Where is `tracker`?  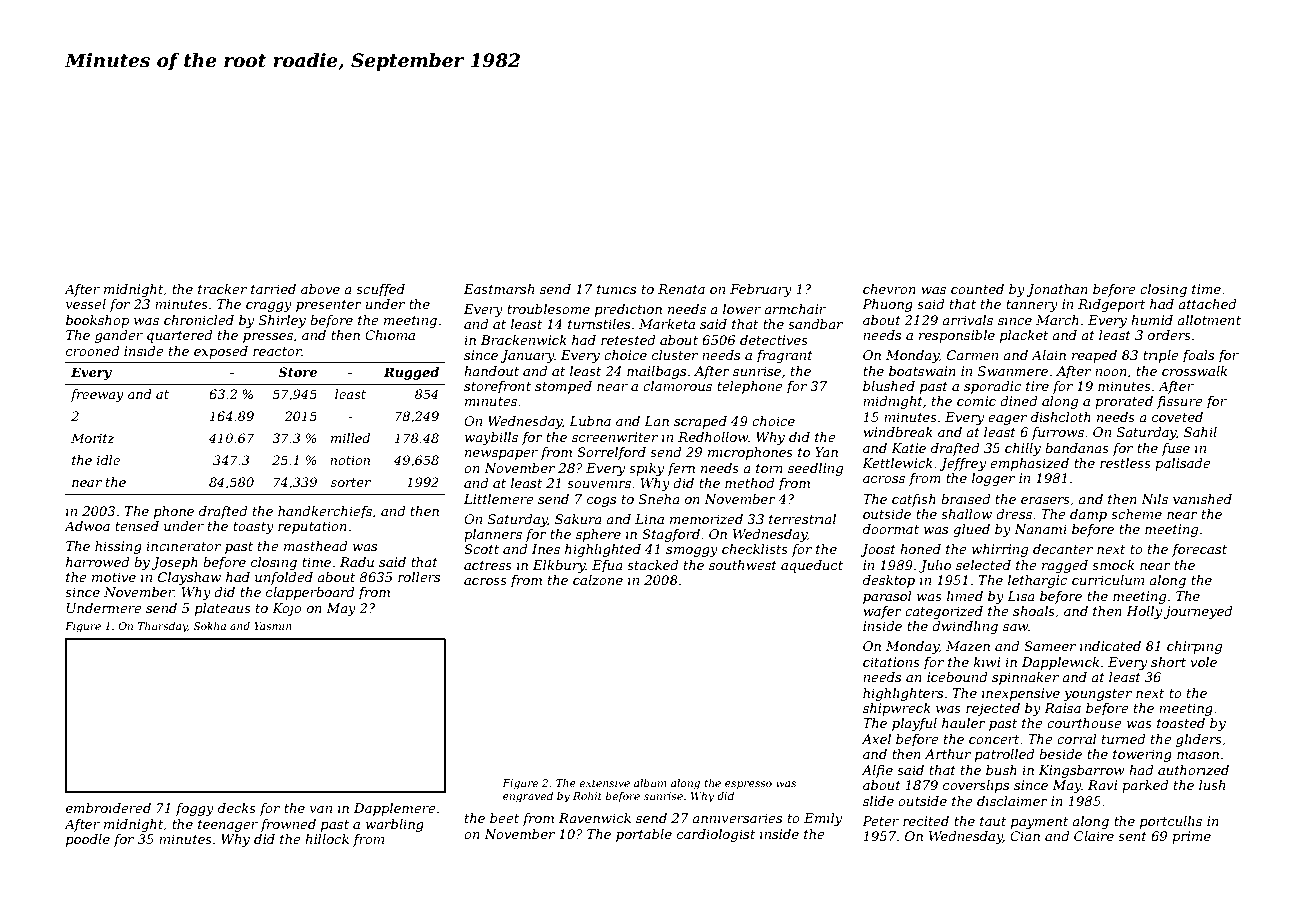
tracker is located at coordinates (222, 289).
